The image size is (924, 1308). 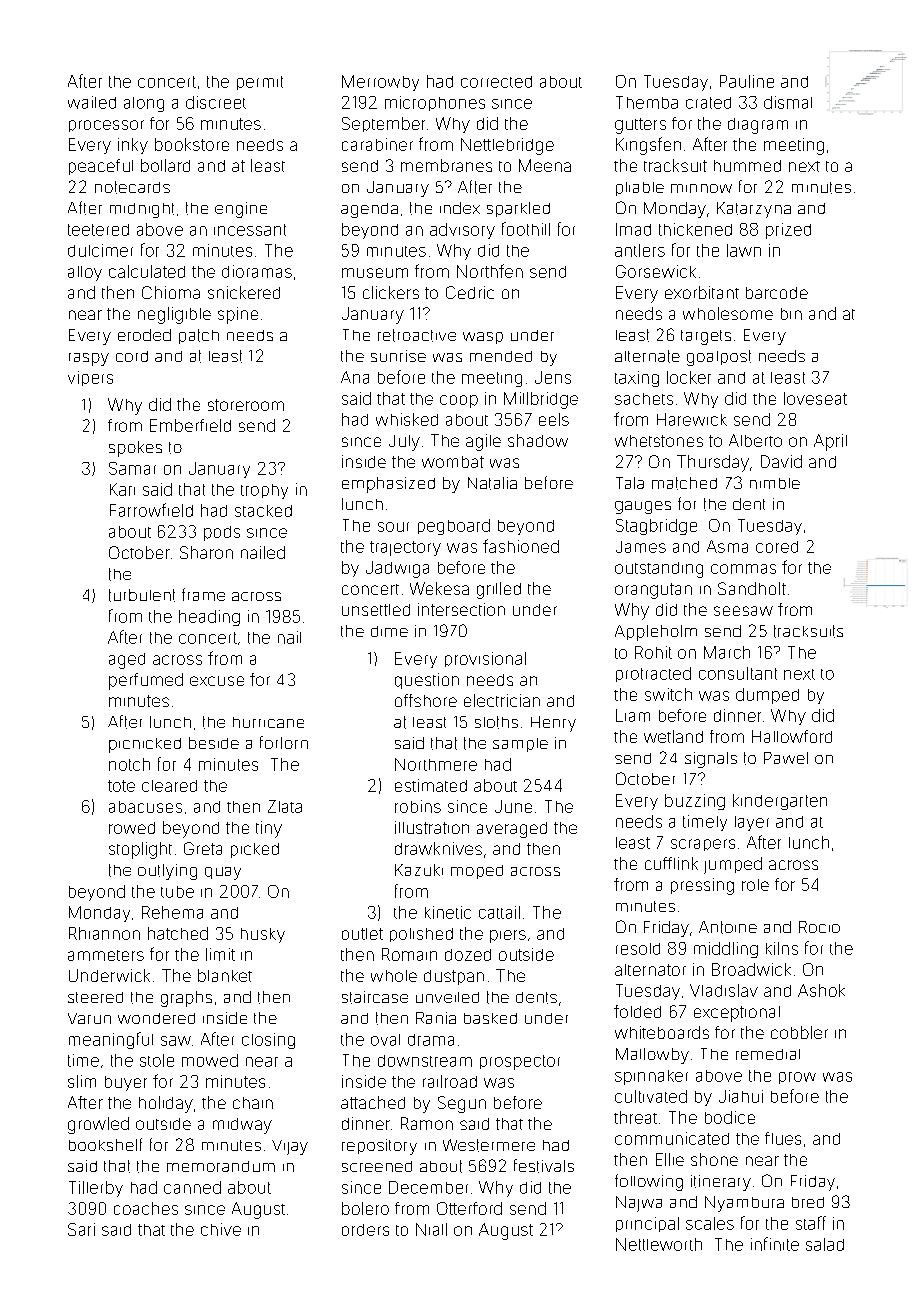 I want to click on piers, so click(x=508, y=936).
